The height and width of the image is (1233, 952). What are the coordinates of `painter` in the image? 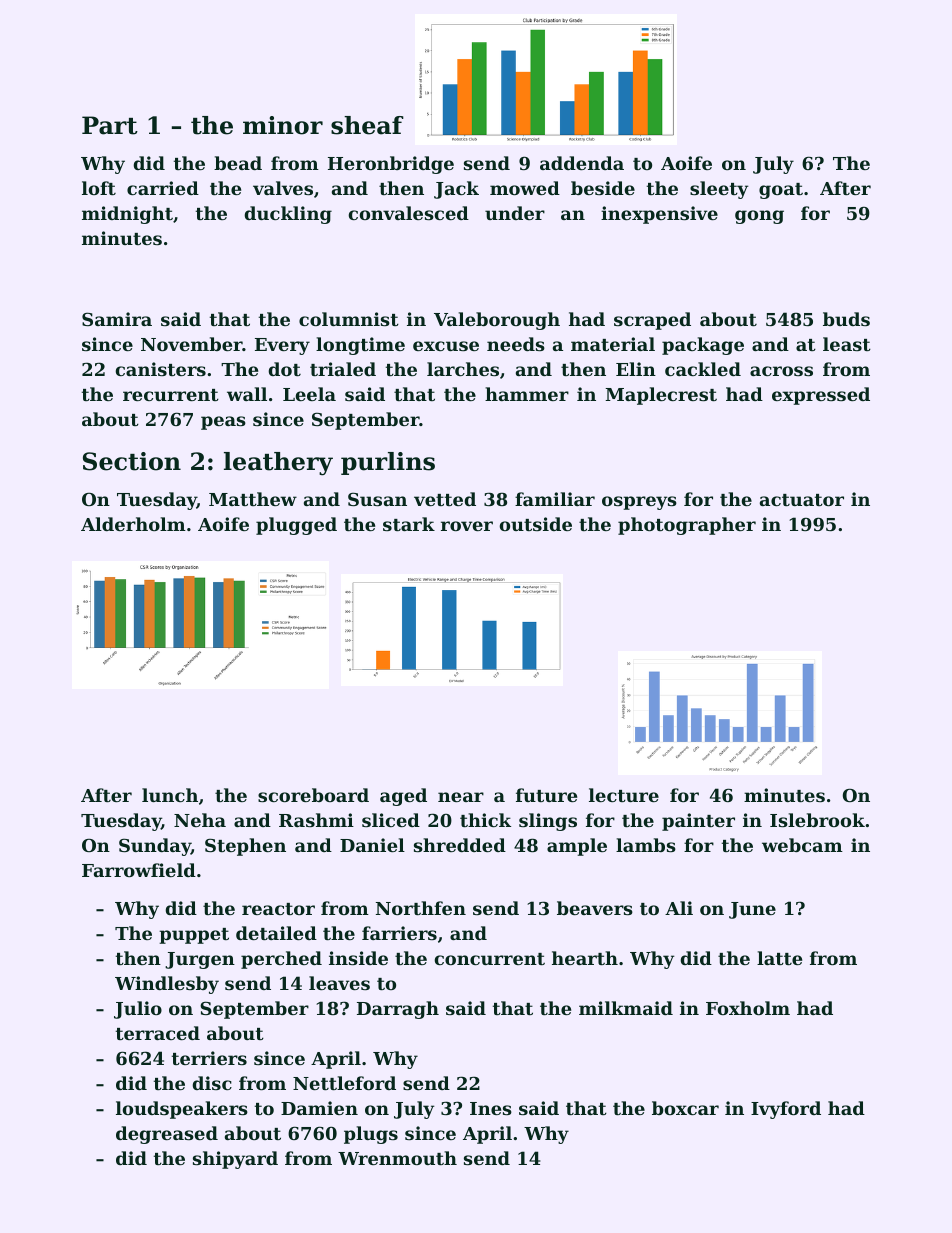 It's located at (698, 822).
